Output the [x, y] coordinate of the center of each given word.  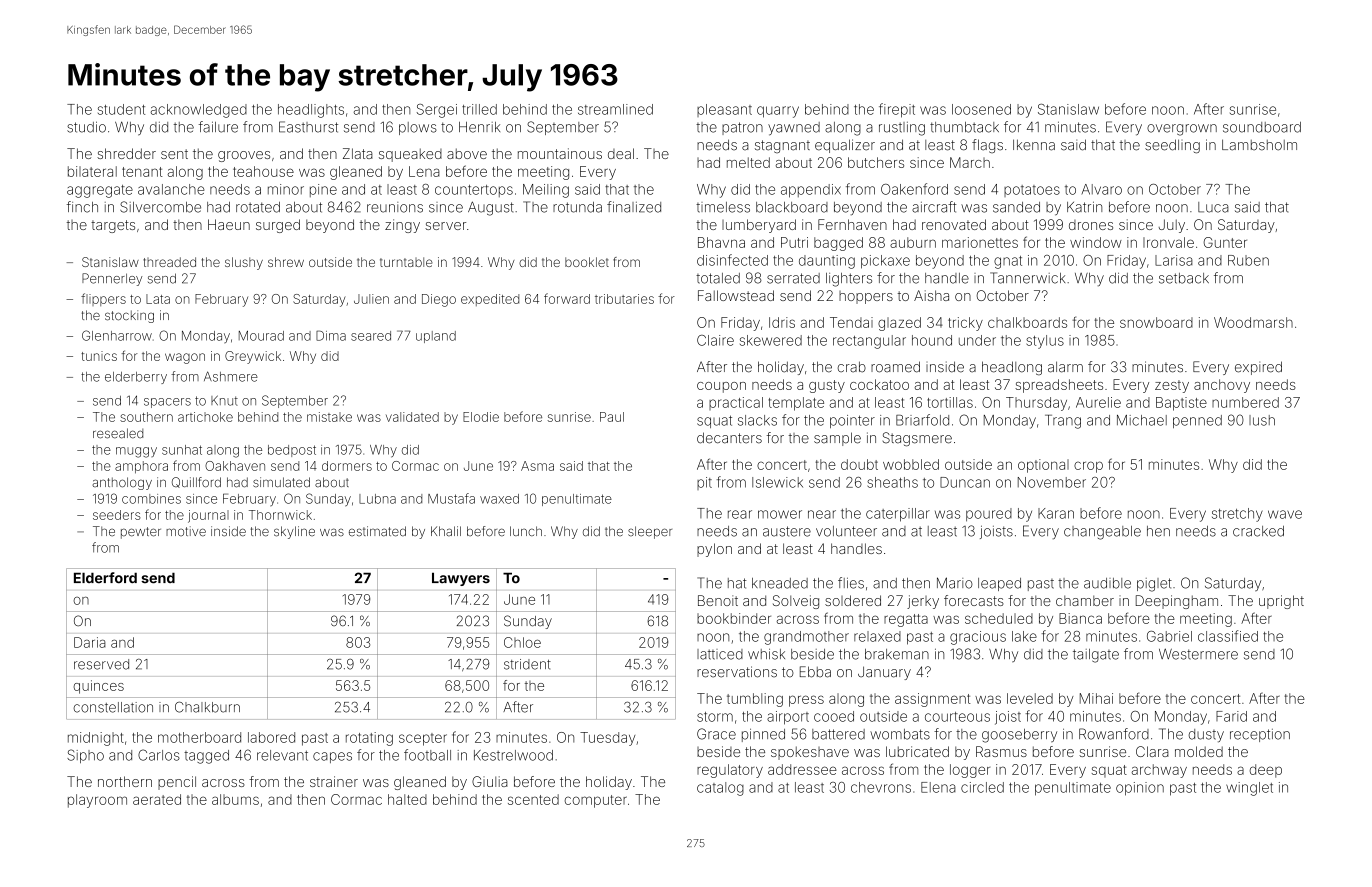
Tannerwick [1027, 278]
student [121, 109]
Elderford [105, 578]
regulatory [730, 771]
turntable [406, 262]
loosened [981, 109]
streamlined [615, 109]
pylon [714, 550]
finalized [634, 207]
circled [982, 787]
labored [271, 737]
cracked [1258, 531]
